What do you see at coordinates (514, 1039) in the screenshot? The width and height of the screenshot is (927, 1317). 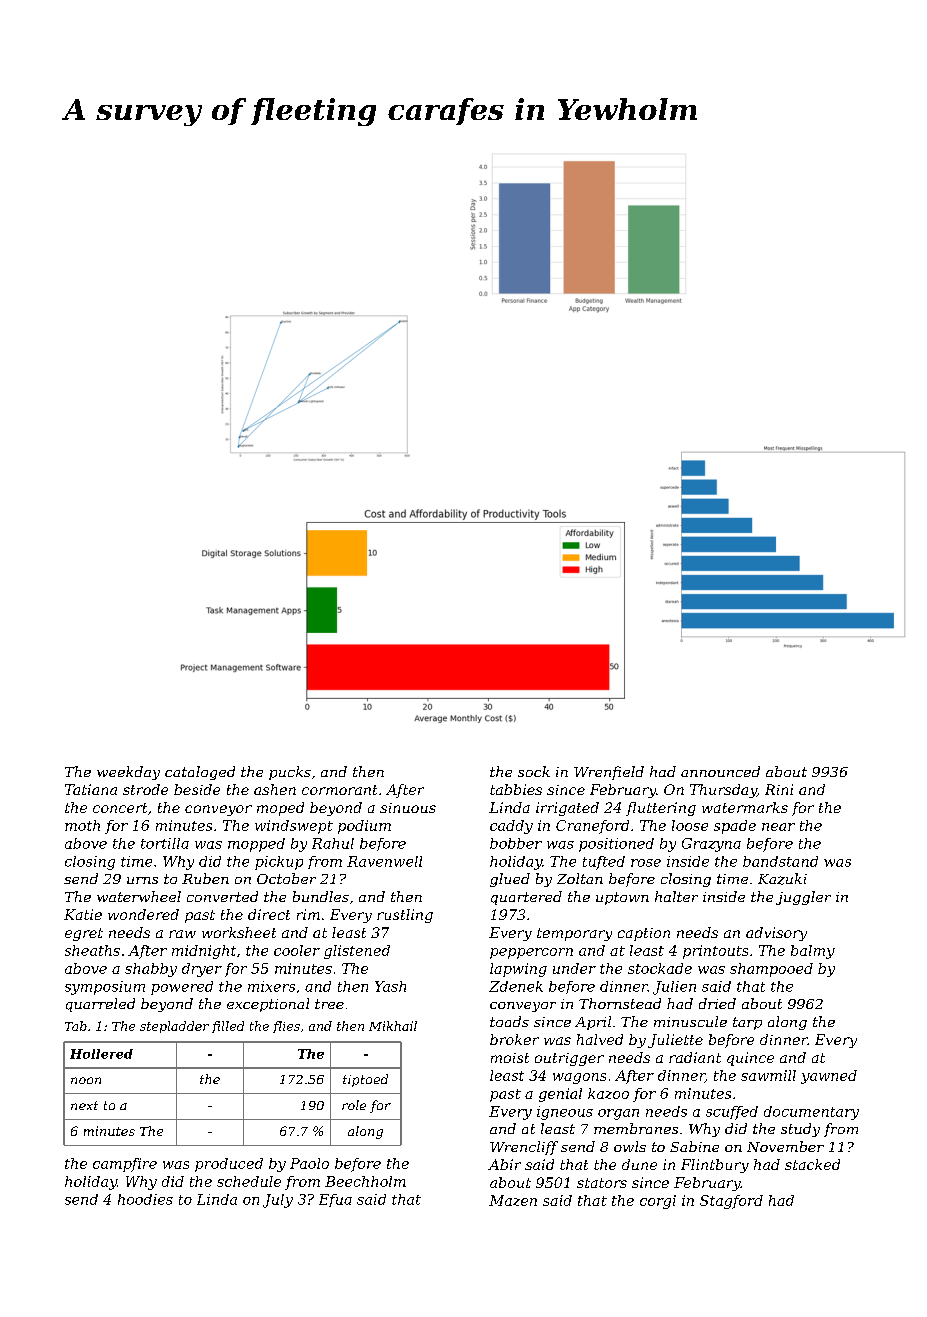 I see `broker` at bounding box center [514, 1039].
